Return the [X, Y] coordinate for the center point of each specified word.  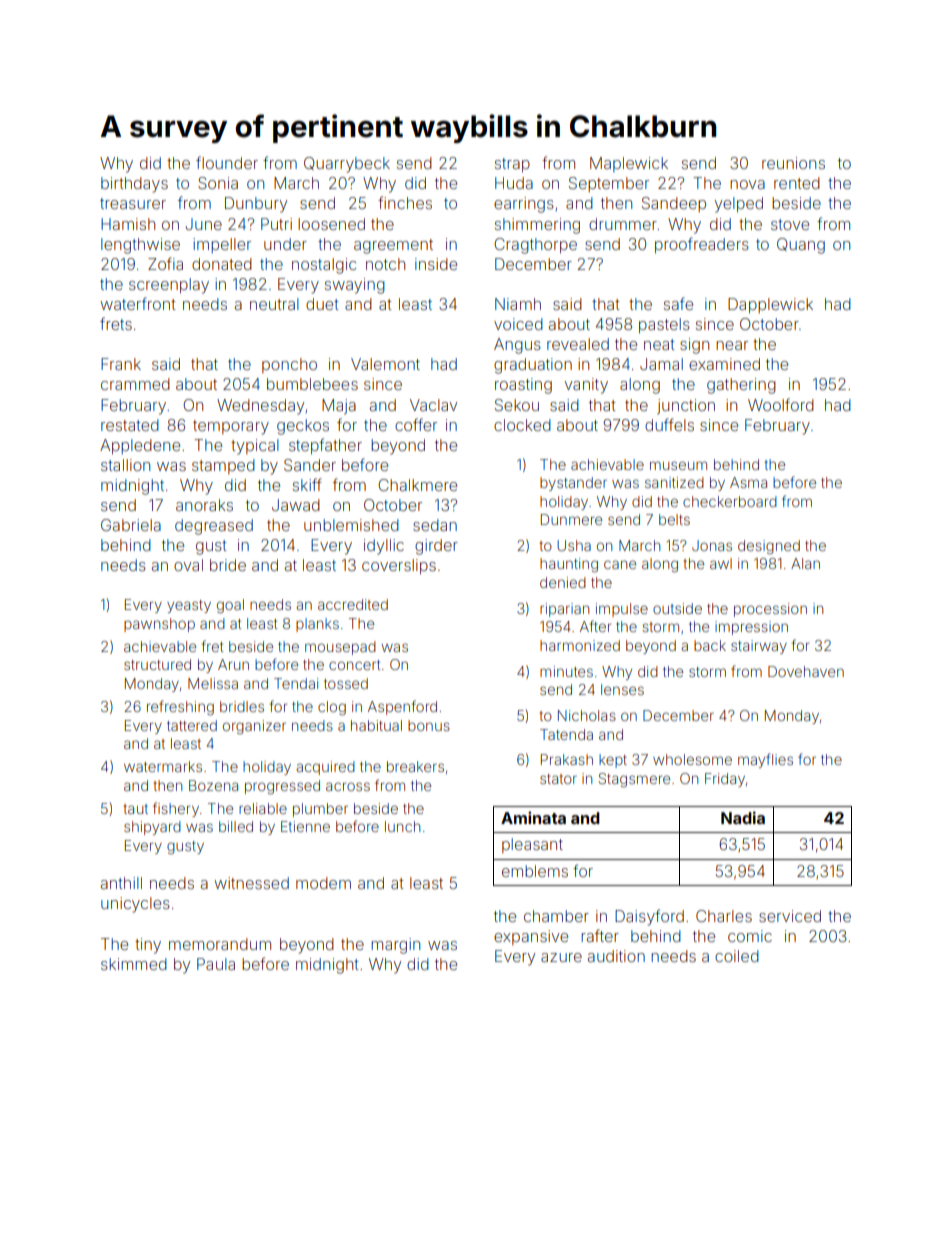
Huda [514, 183]
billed [236, 826]
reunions [793, 163]
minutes [566, 671]
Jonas [712, 545]
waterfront [138, 303]
